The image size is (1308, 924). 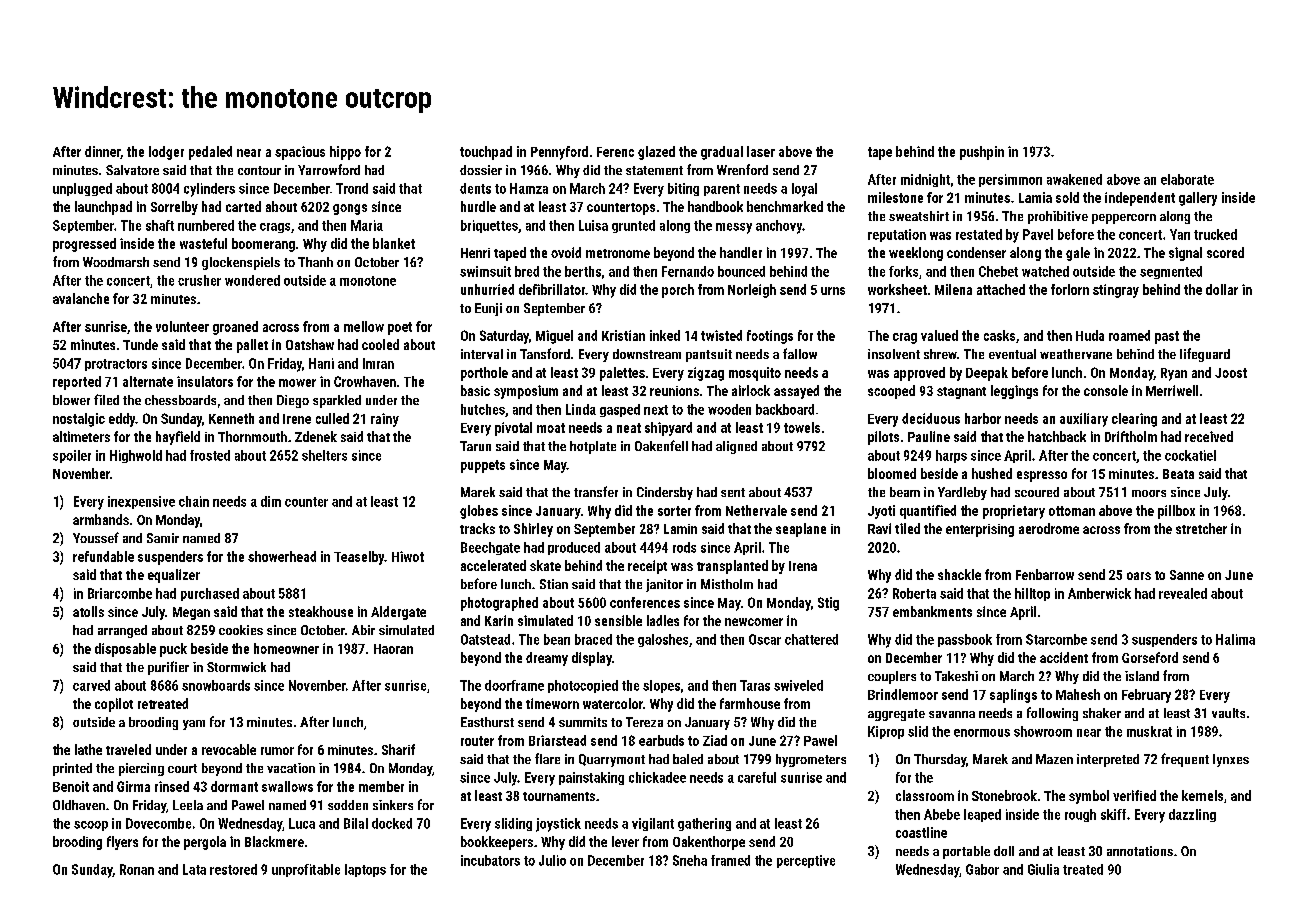 I want to click on Oakenfell, so click(x=661, y=445).
